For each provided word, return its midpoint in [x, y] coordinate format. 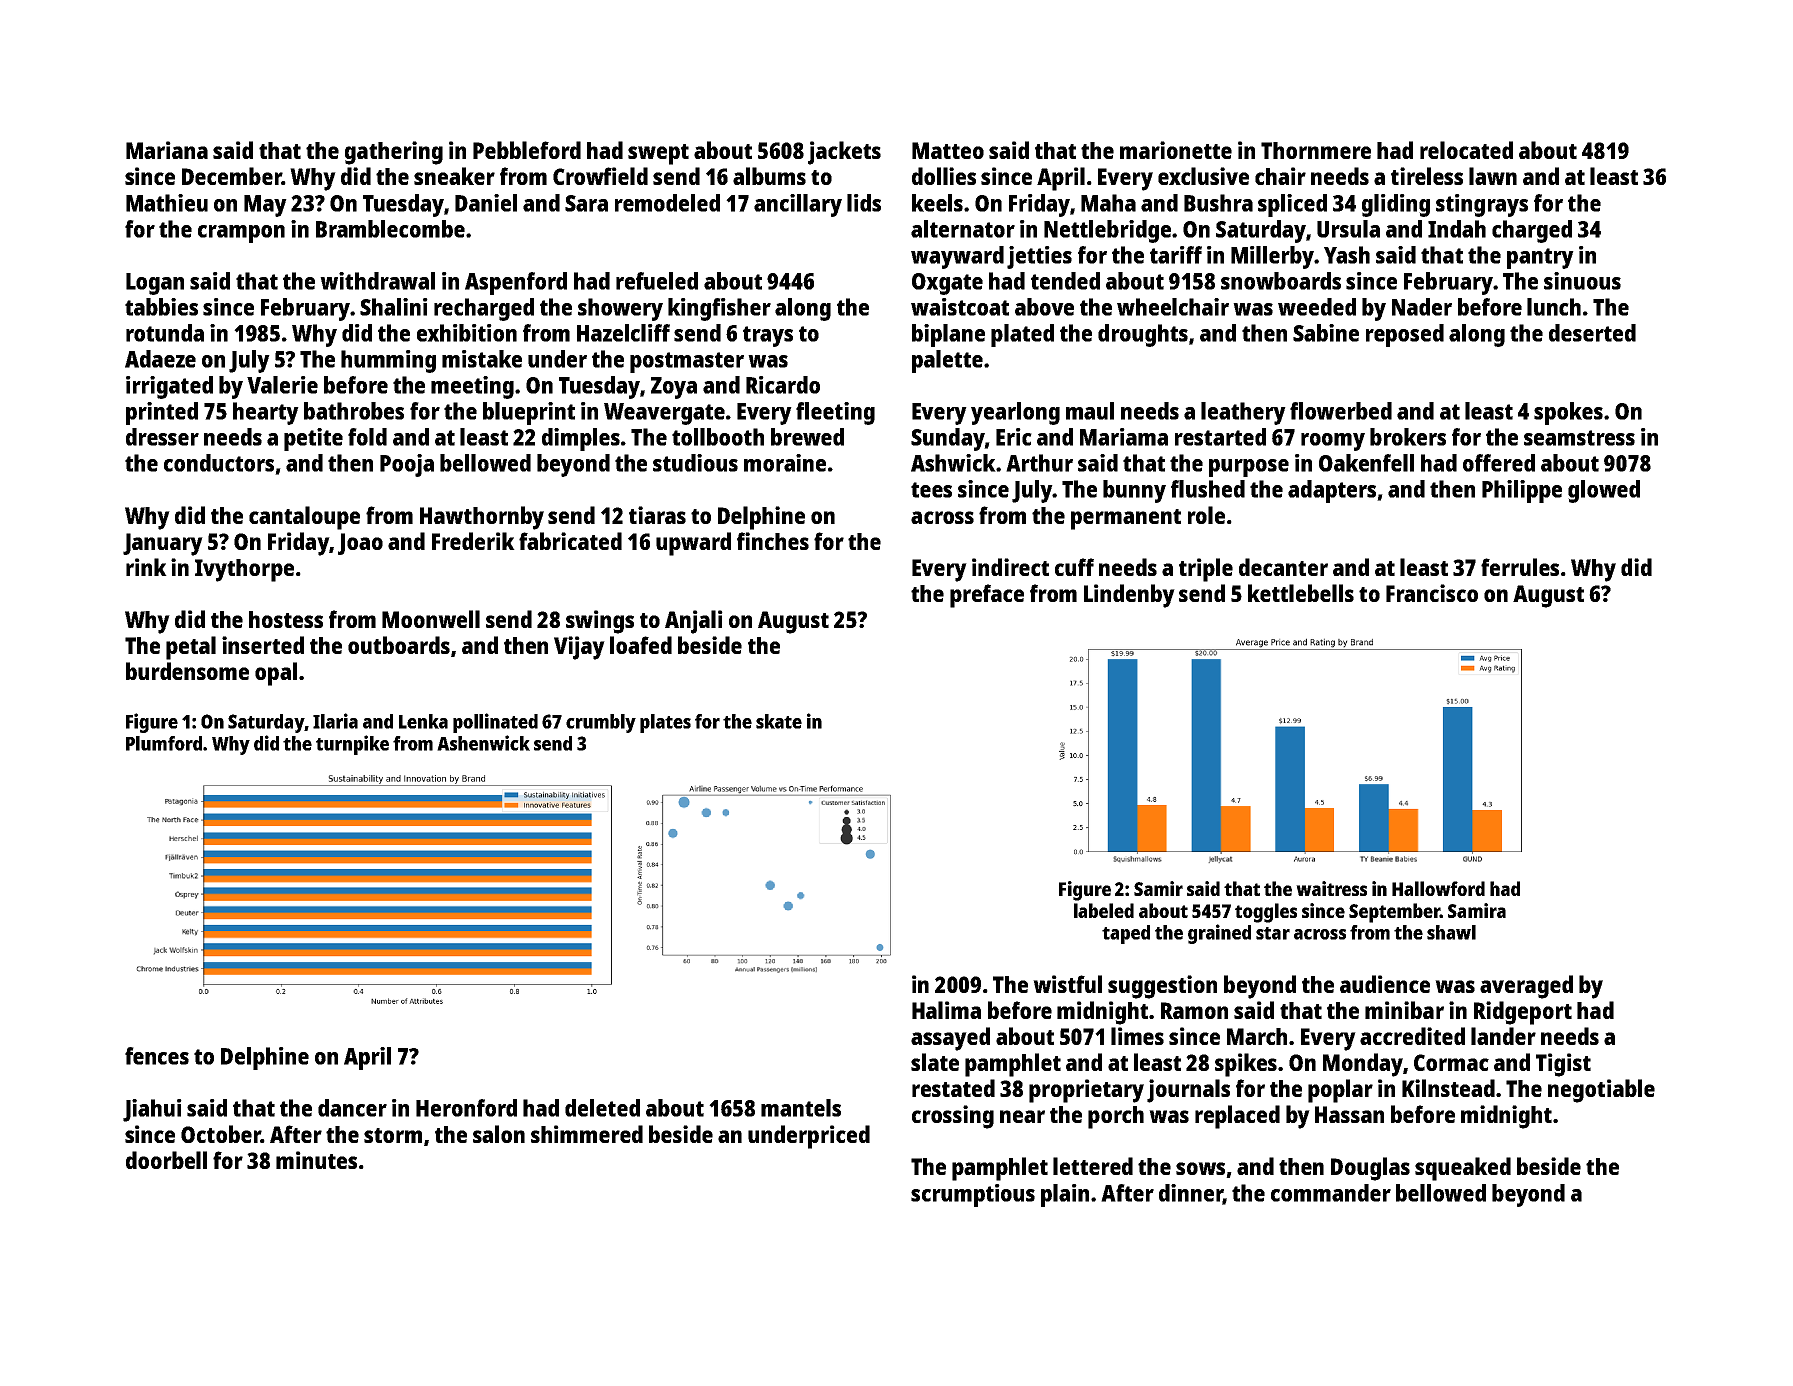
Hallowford [1438, 888]
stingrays [1482, 205]
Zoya [674, 388]
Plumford [164, 743]
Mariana [167, 150]
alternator [963, 229]
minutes [316, 1160]
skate [779, 721]
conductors [219, 463]
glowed [1604, 491]
